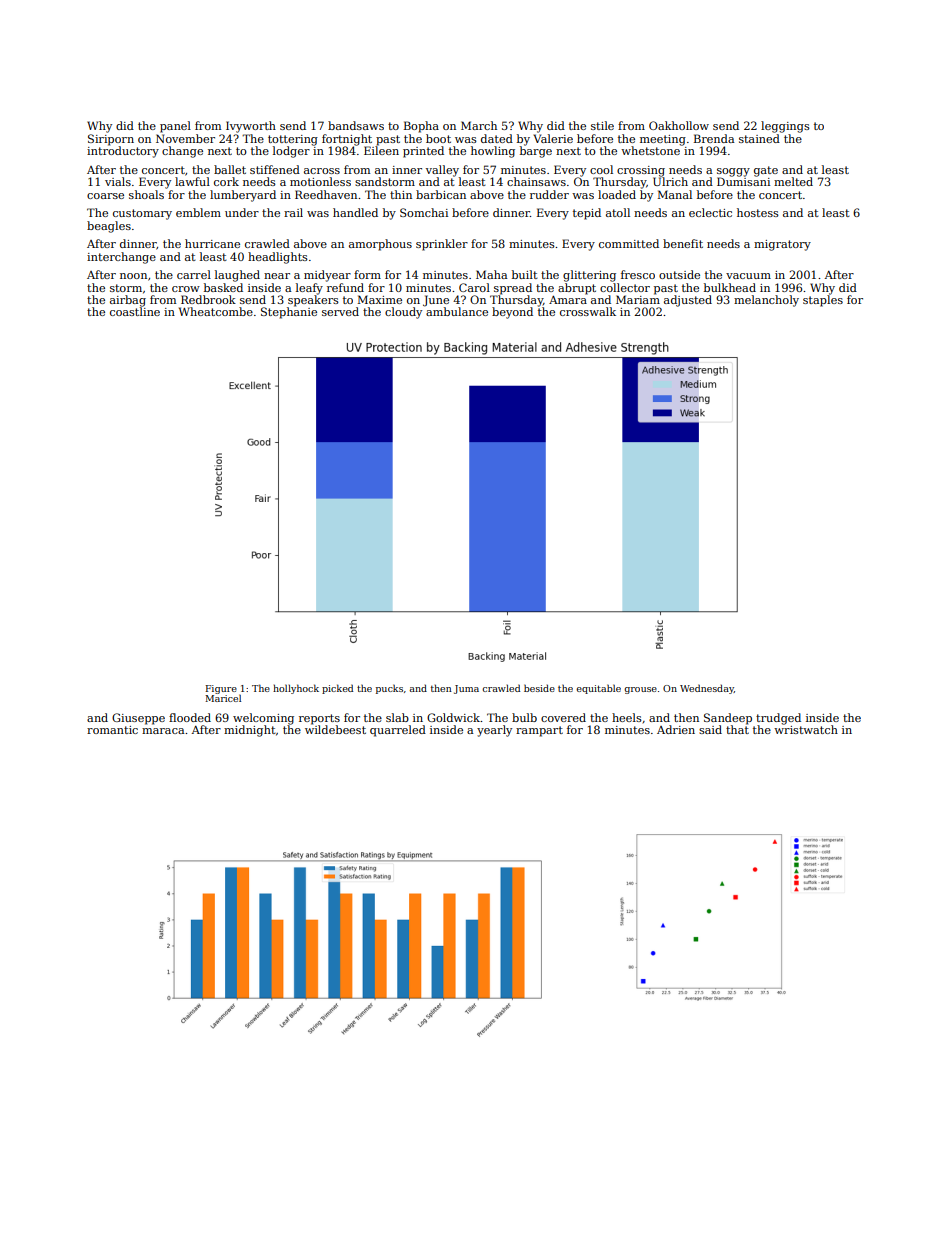 This page has height=1233, width=952. What do you see at coordinates (250, 731) in the page?
I see `midnight` at bounding box center [250, 731].
